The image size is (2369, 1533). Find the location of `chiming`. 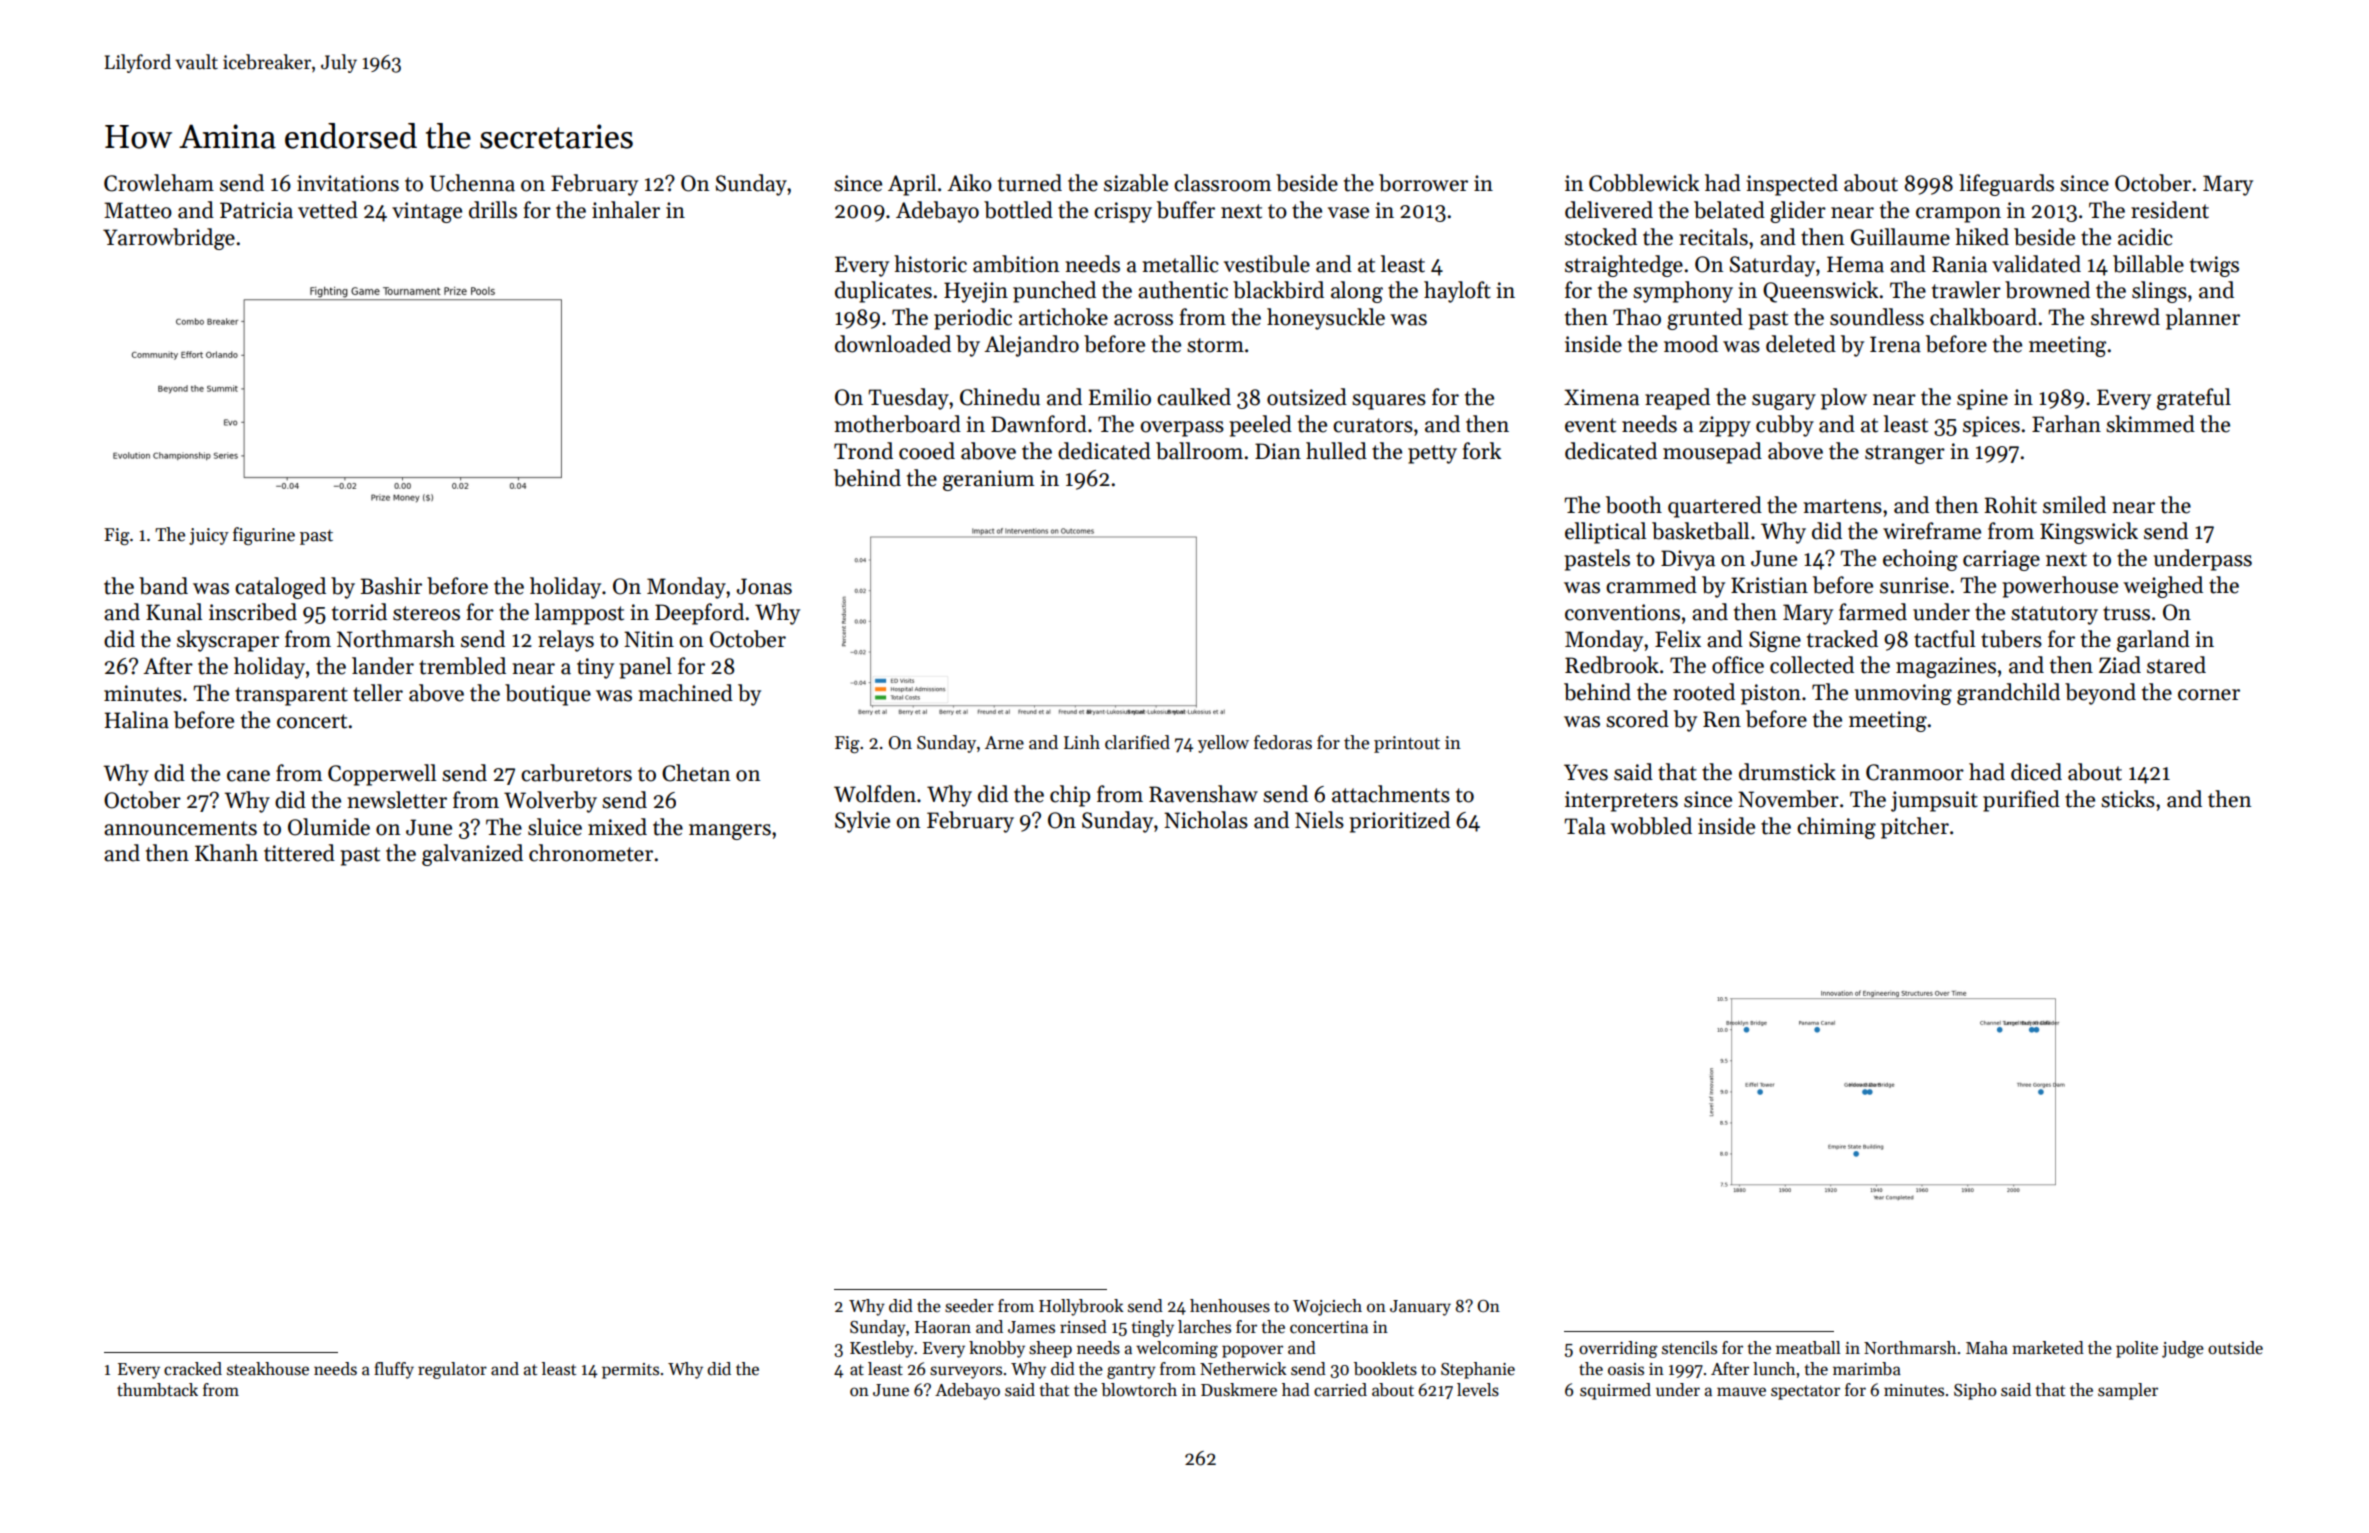

chiming is located at coordinates (1836, 828).
